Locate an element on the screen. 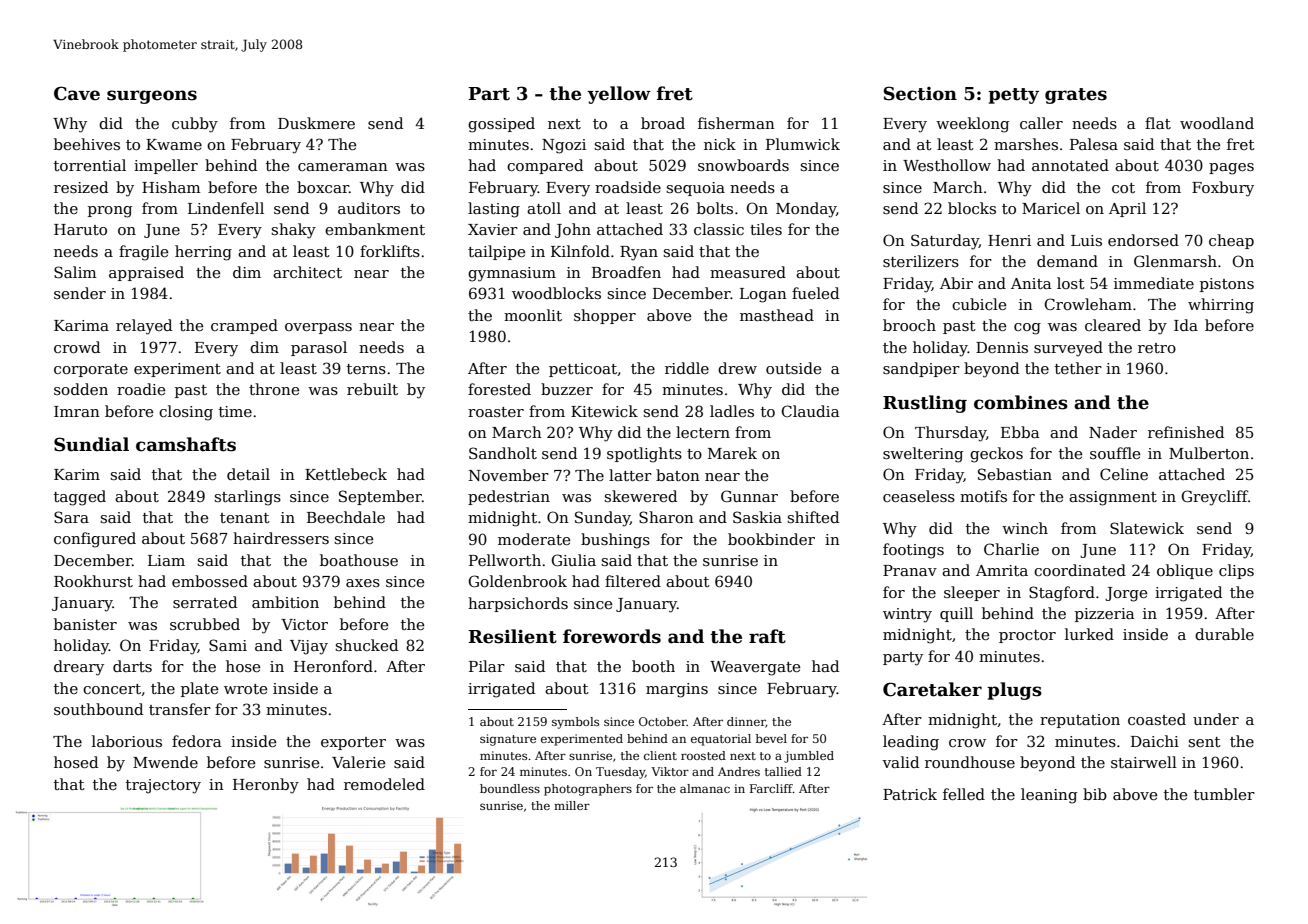  roadside is located at coordinates (628, 187).
